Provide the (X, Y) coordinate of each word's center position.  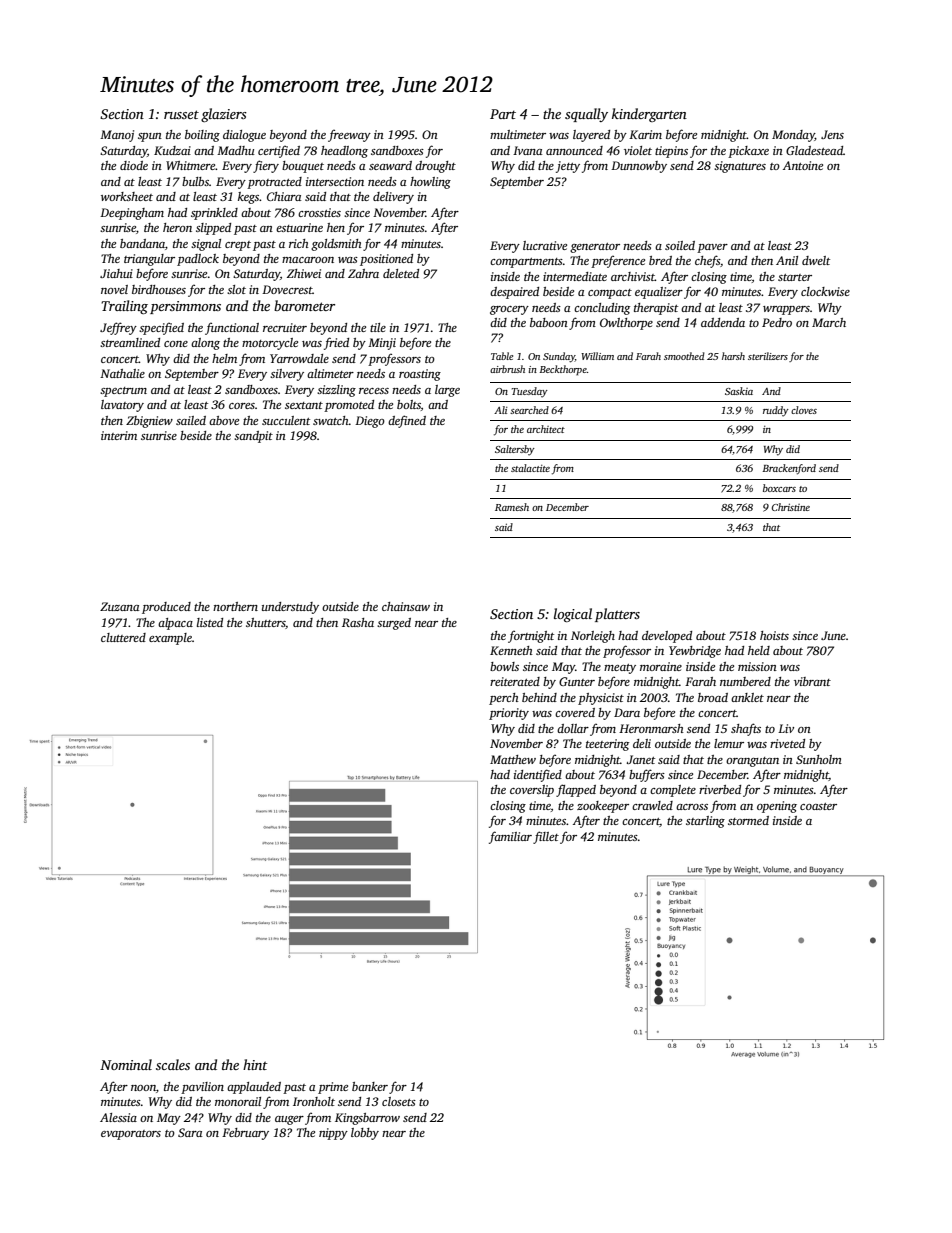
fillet (546, 837)
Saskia (739, 391)
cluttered (123, 637)
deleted (401, 273)
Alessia (118, 1117)
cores (242, 406)
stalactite (530, 468)
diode (134, 165)
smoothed (684, 356)
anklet (747, 697)
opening (777, 807)
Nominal (126, 1064)
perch (504, 699)
